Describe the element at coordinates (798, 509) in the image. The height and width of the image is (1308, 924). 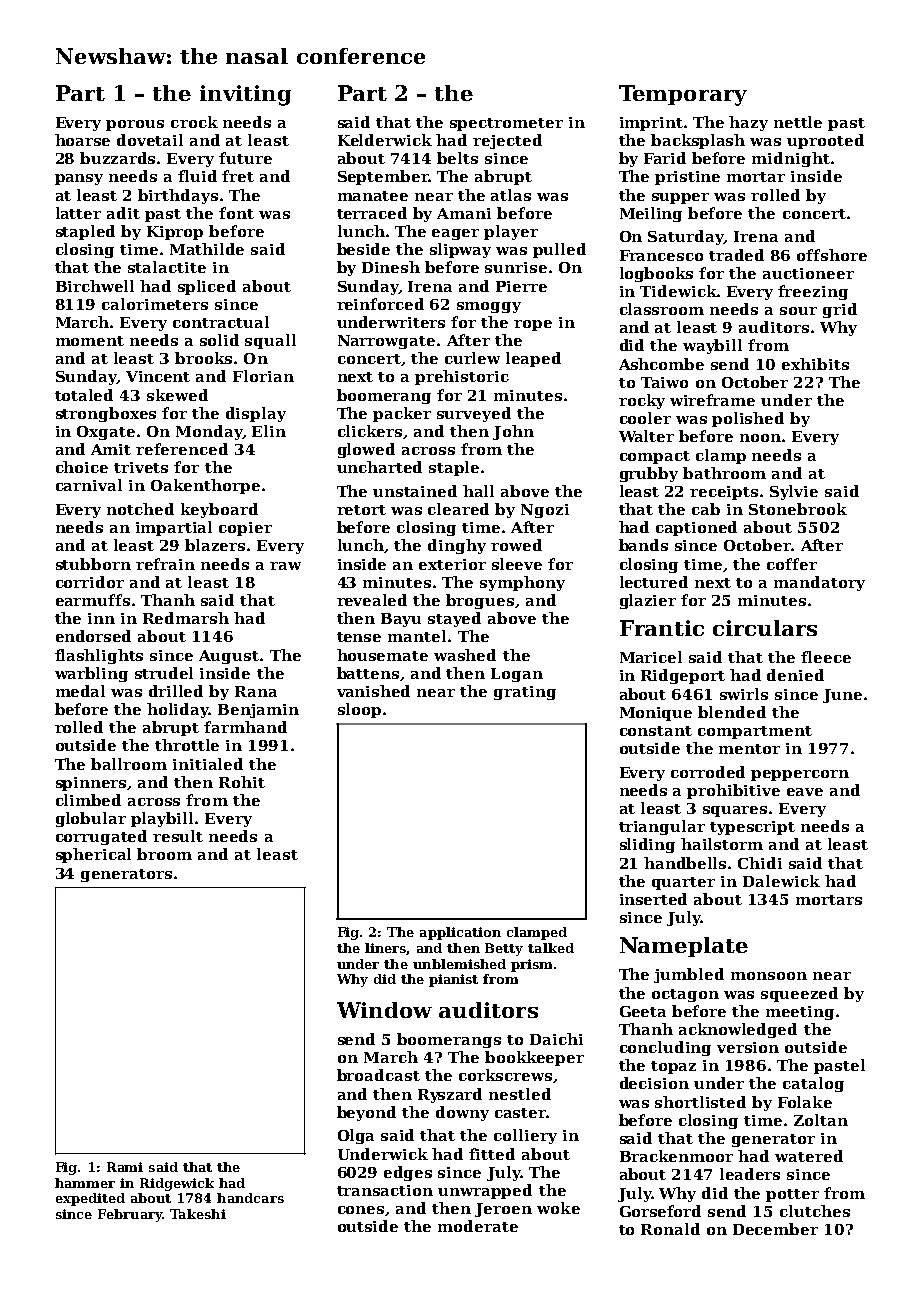
I see `Stonebrook` at that location.
